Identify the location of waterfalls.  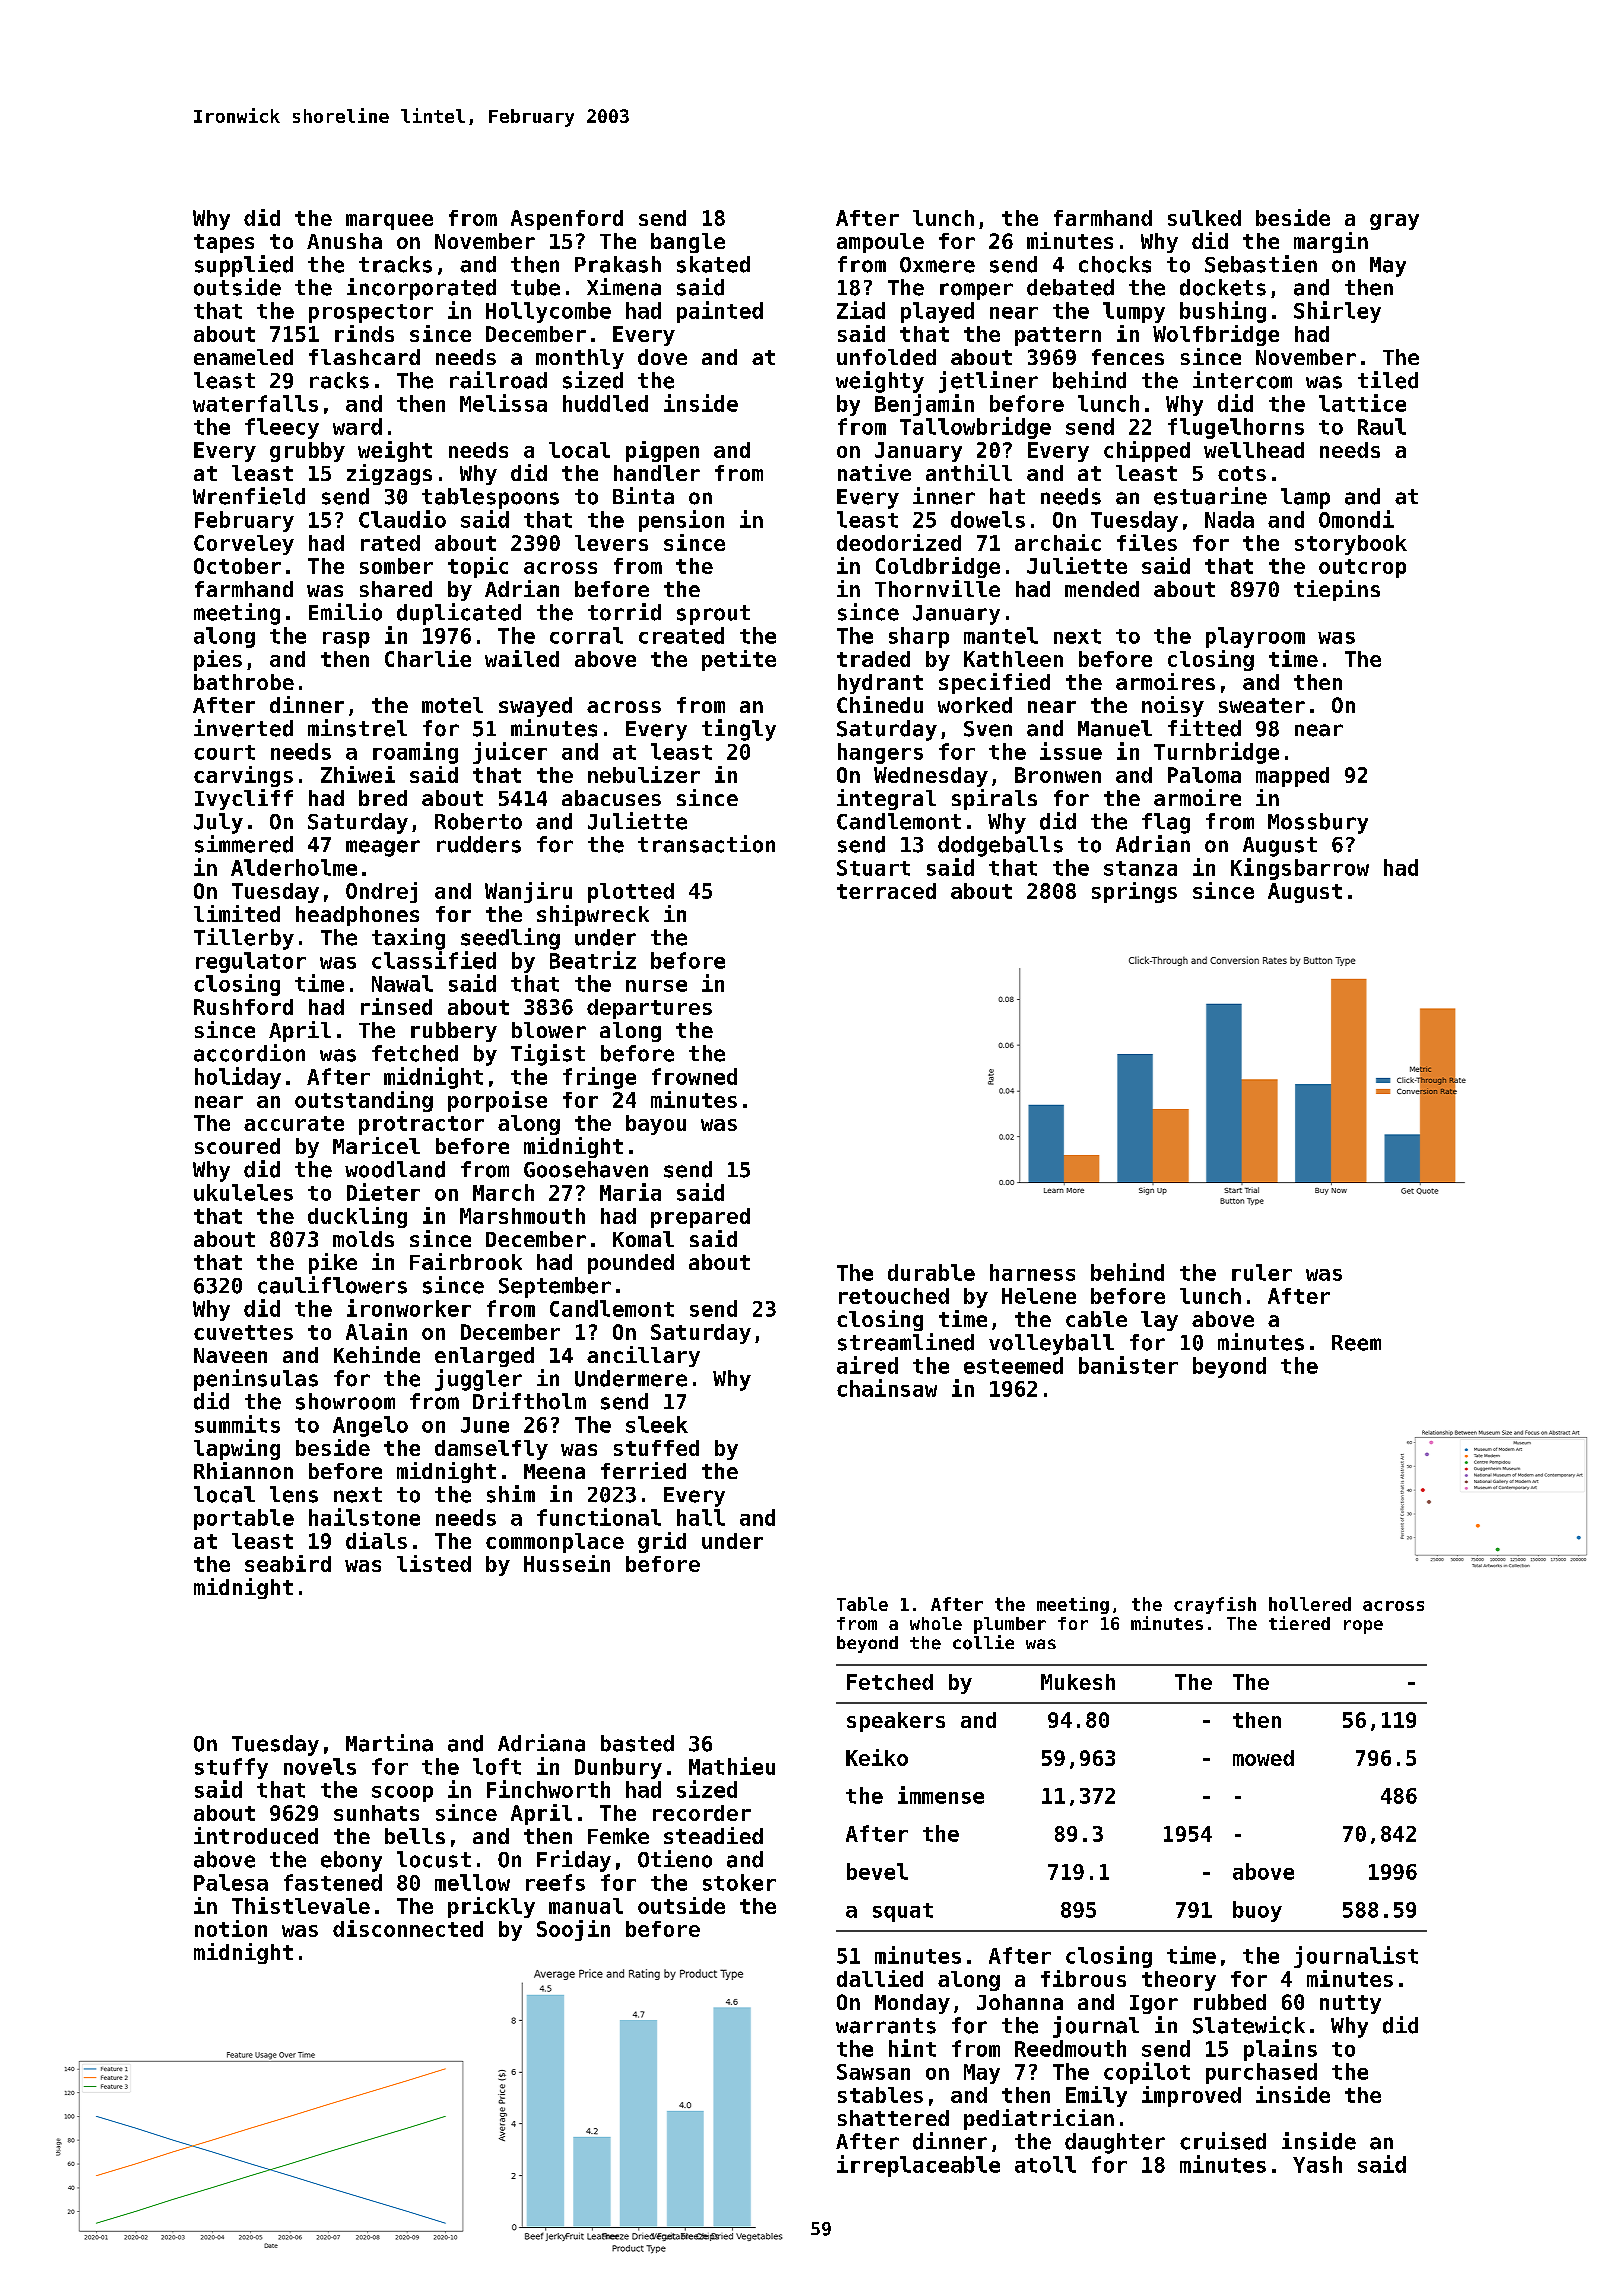
(255, 403).
